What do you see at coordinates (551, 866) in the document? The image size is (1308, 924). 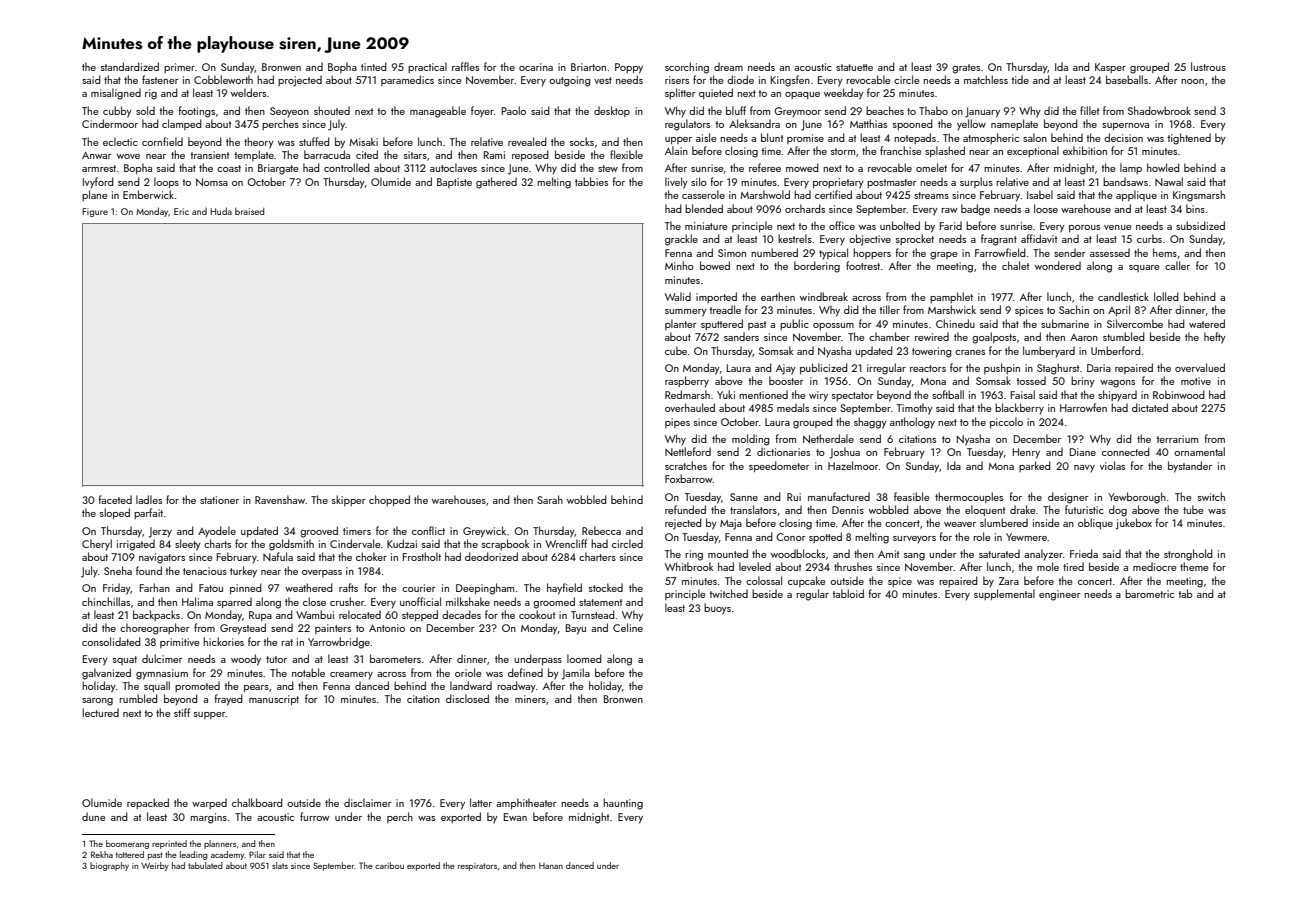 I see `Hanan` at bounding box center [551, 866].
